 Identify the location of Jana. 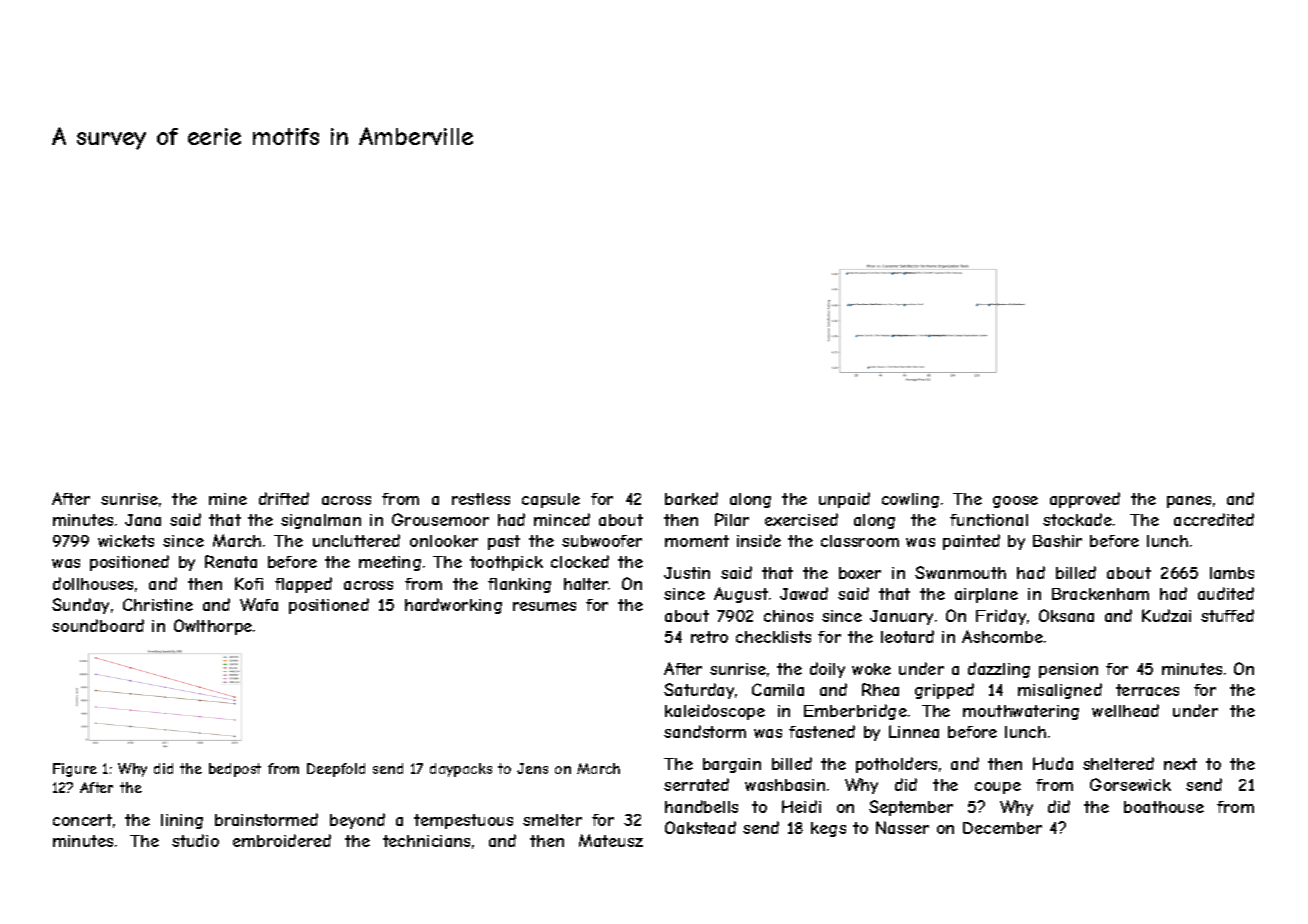
(143, 520).
